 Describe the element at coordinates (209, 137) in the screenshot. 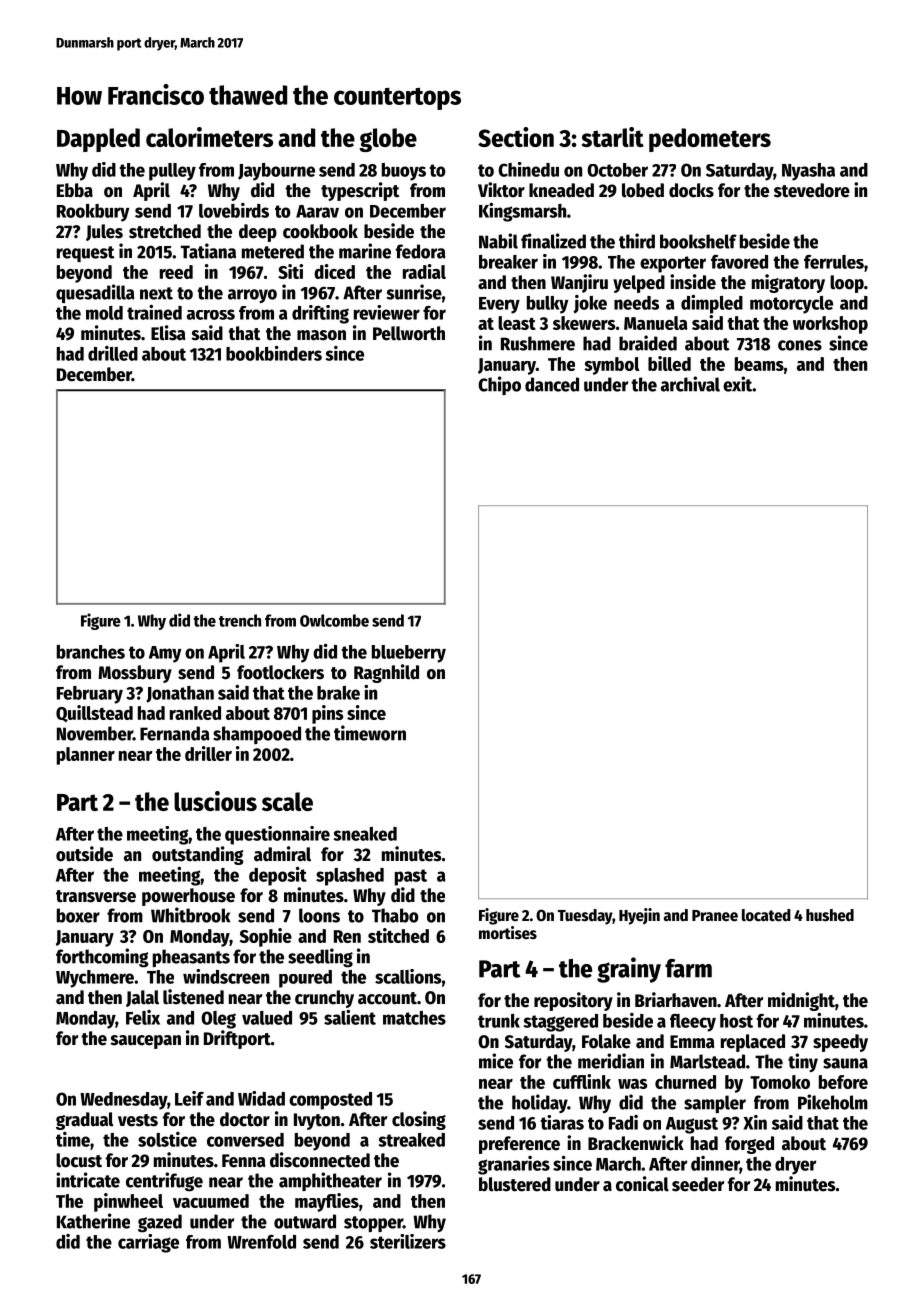

I see `calorimeters` at that location.
